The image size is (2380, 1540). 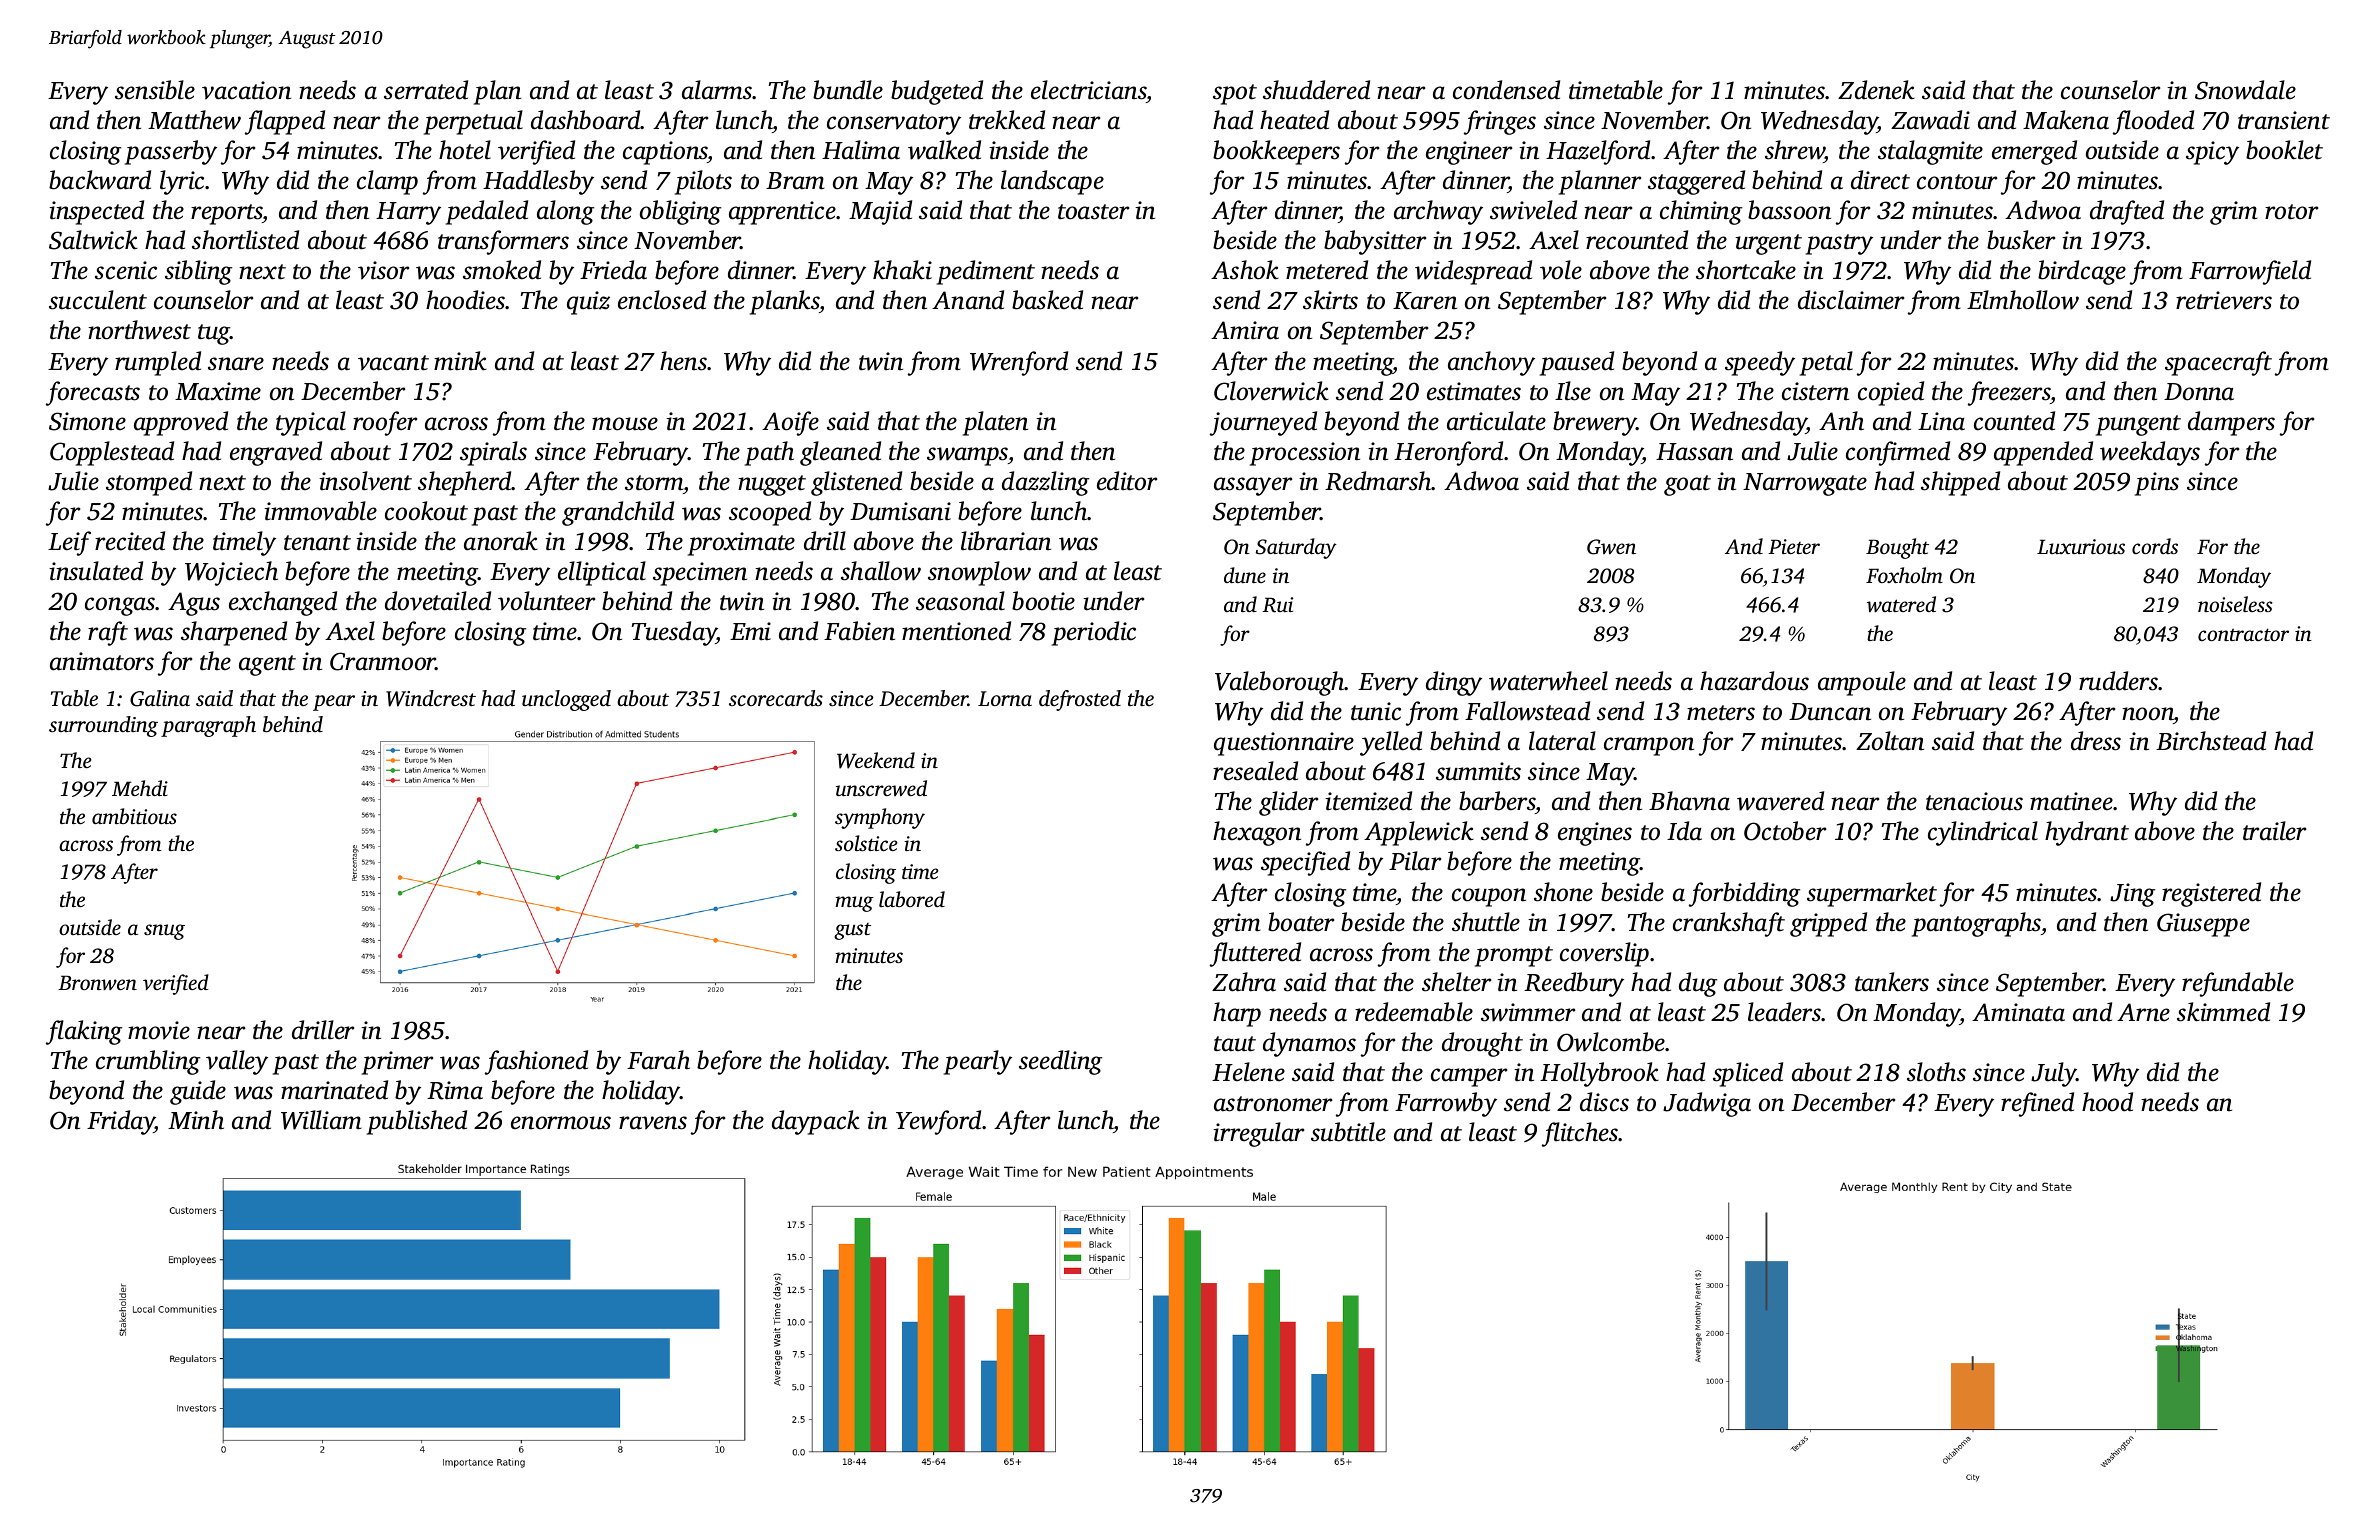 What do you see at coordinates (1768, 244) in the screenshot?
I see `urgent` at bounding box center [1768, 244].
